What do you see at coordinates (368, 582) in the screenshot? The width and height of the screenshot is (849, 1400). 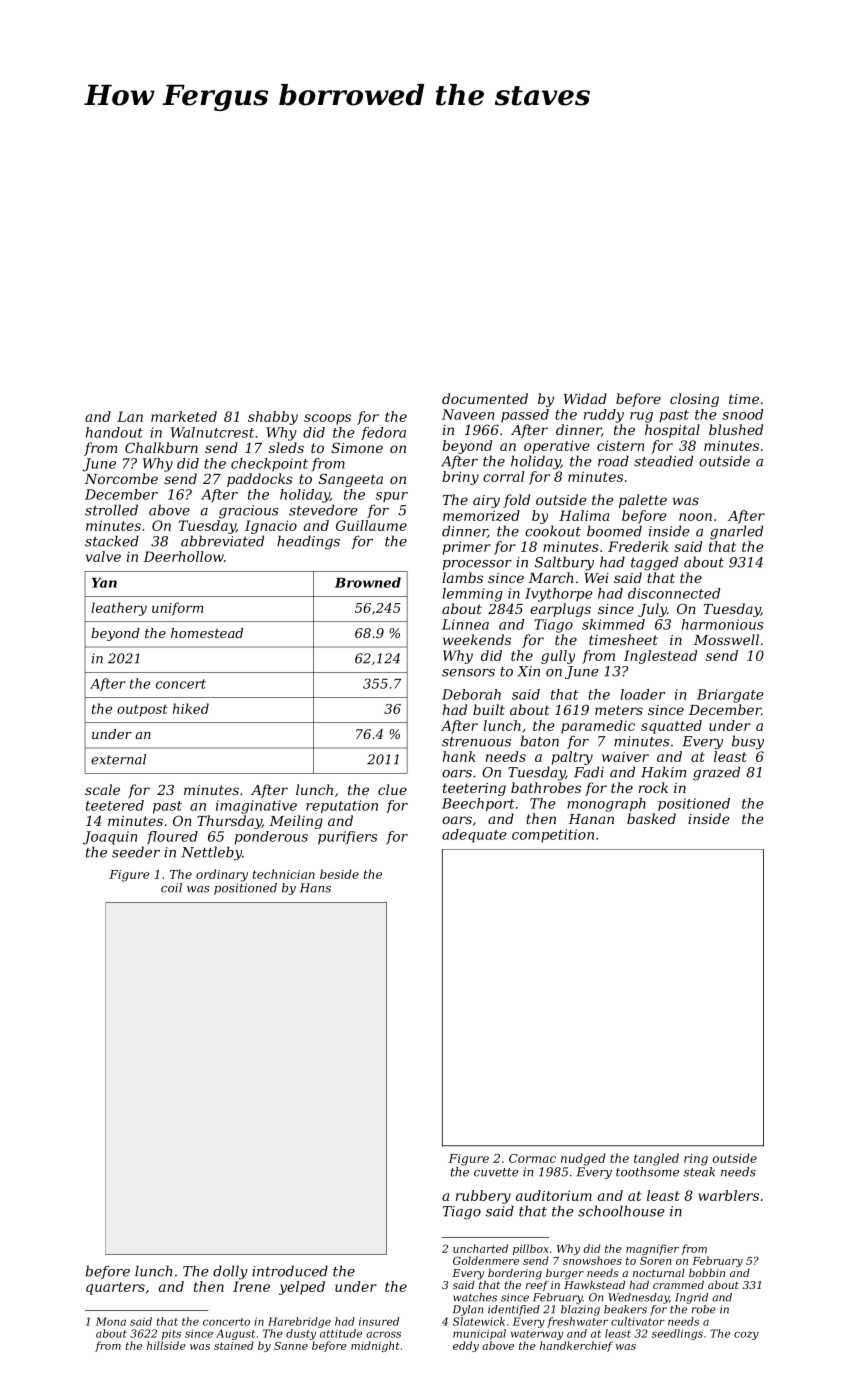 I see `Browned` at bounding box center [368, 582].
